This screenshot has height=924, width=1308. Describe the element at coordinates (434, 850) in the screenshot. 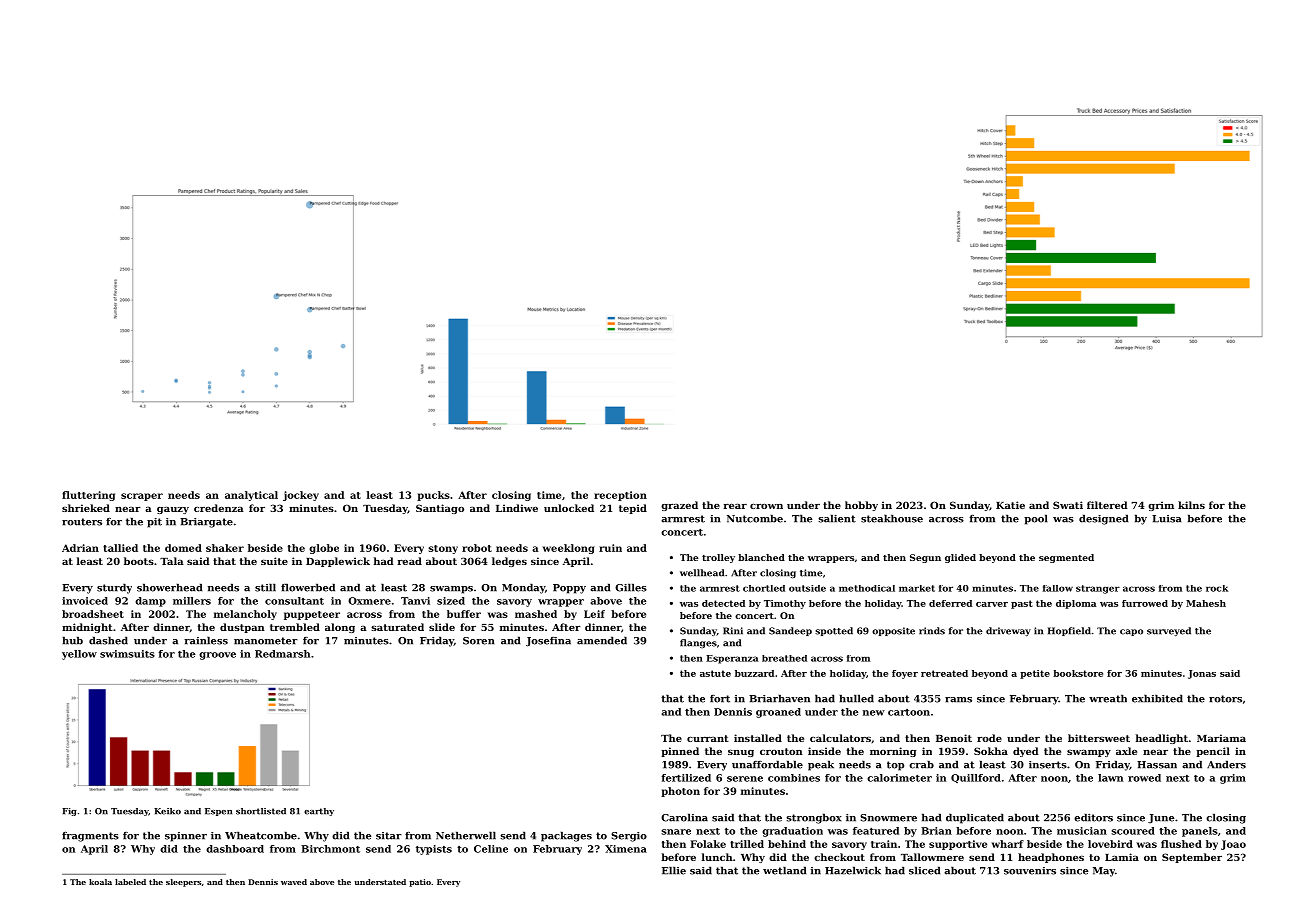

I see `typists` at that location.
